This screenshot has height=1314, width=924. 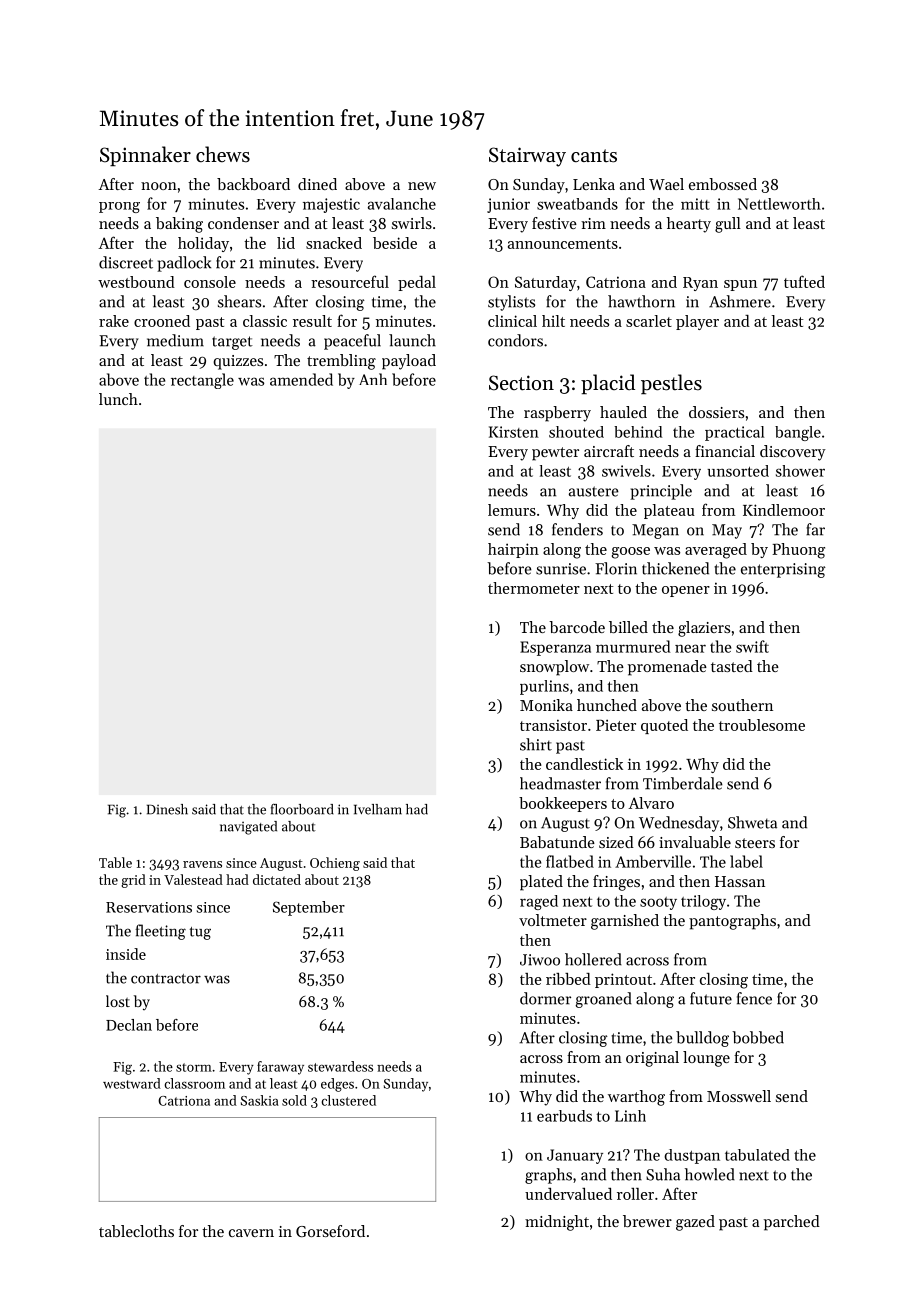 I want to click on tabulated, so click(x=757, y=1155).
